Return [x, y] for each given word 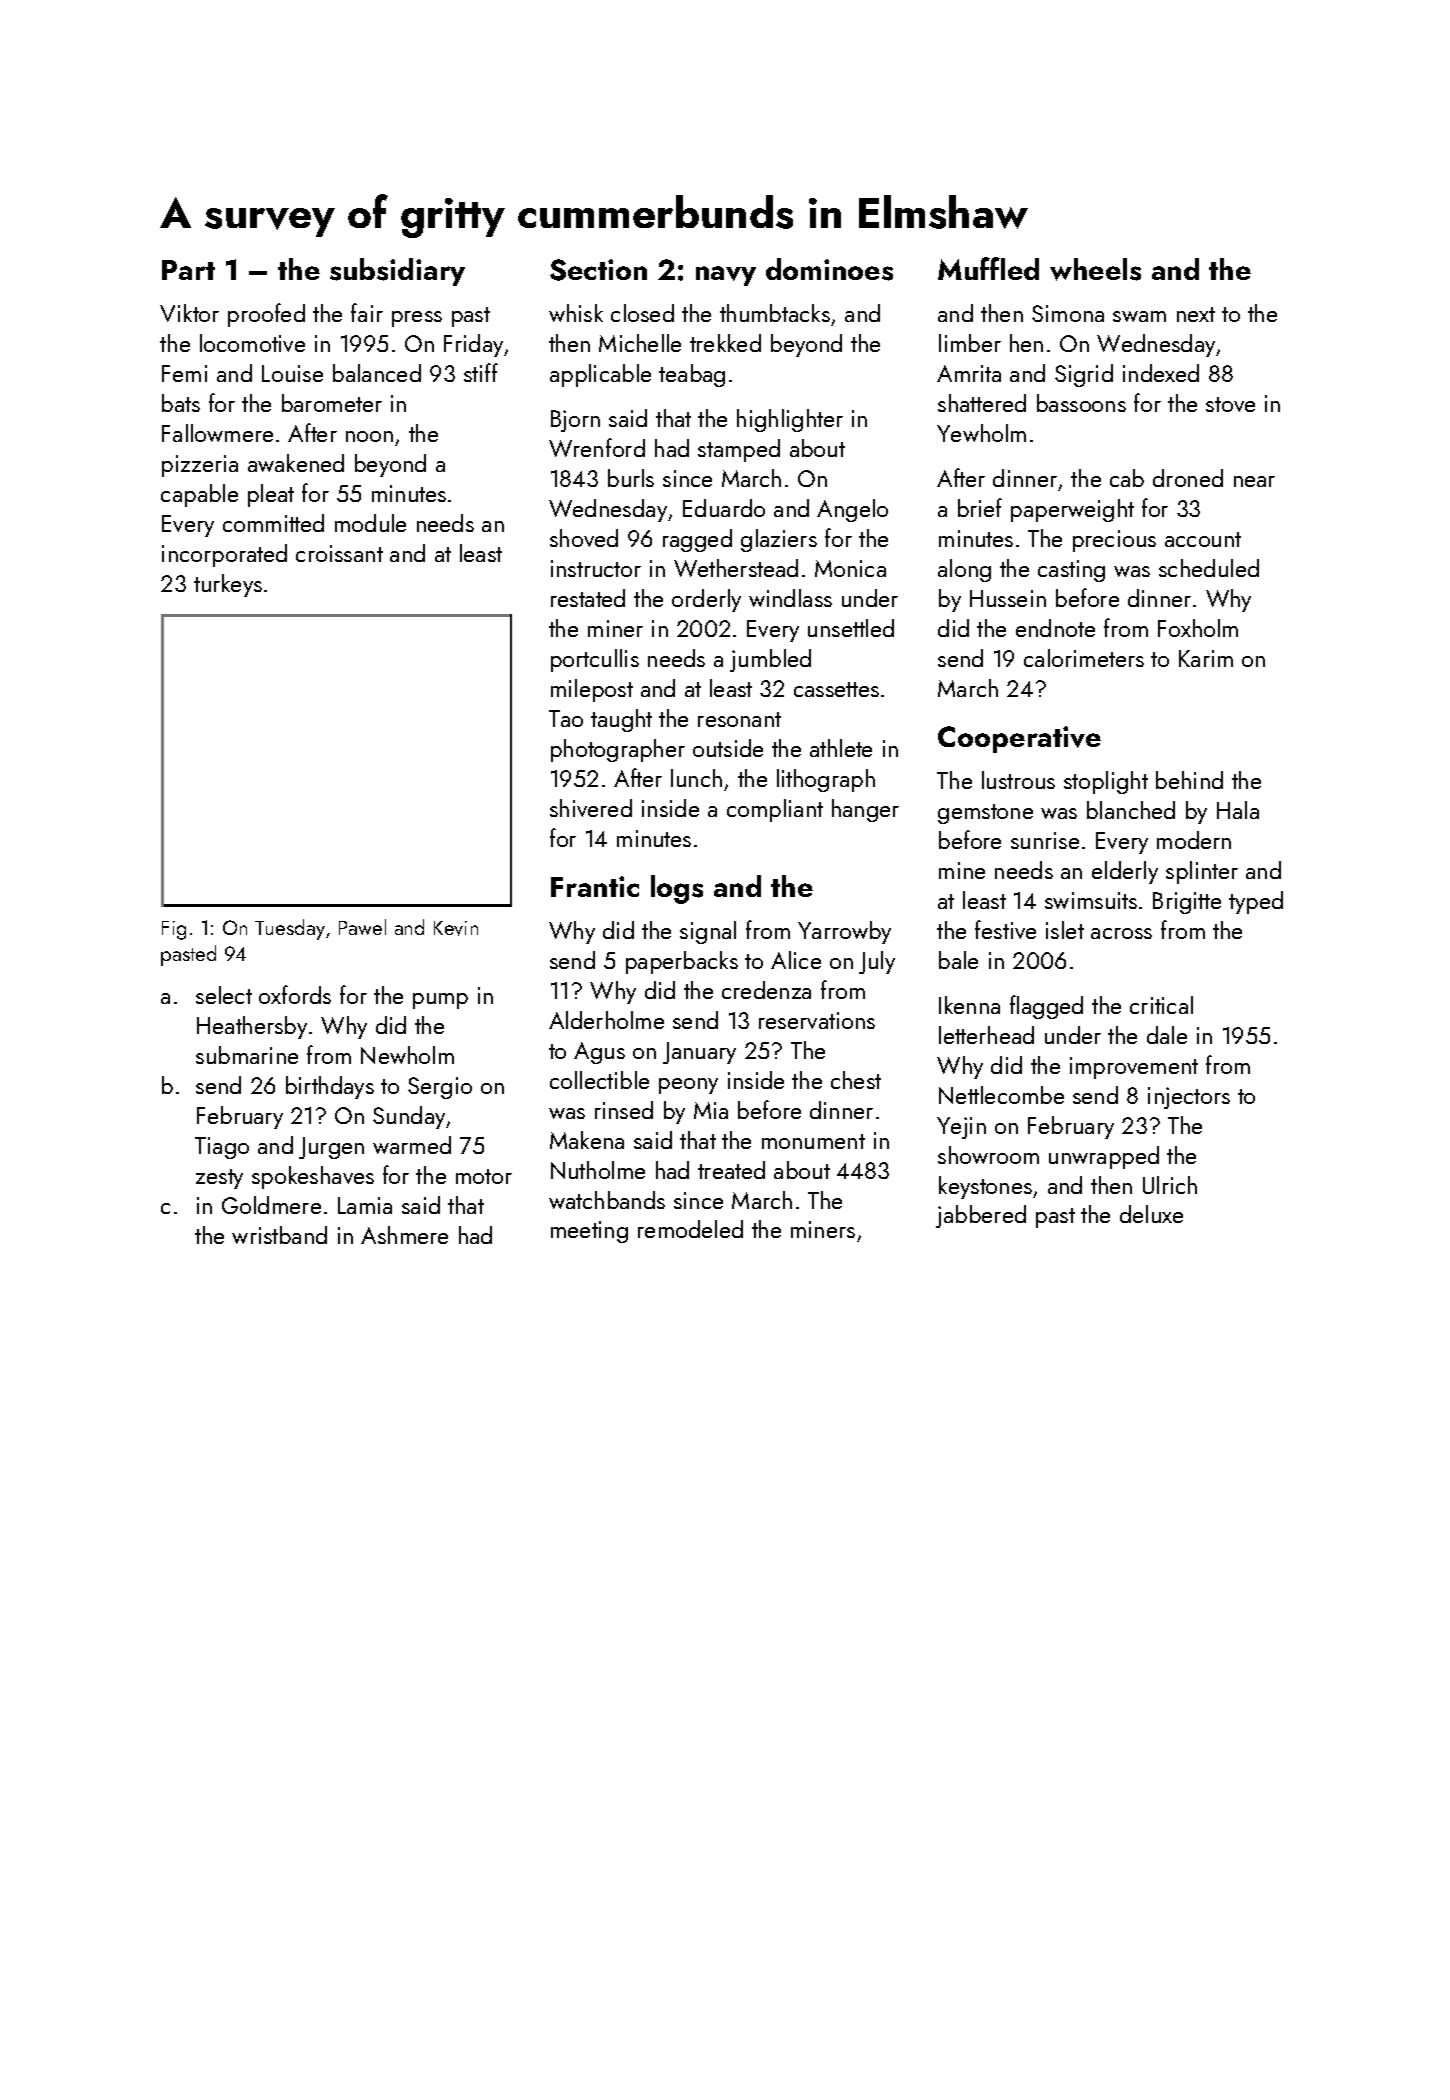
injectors [1189, 1098]
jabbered [981, 1216]
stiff [481, 372]
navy [726, 276]
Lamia [365, 1205]
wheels [1095, 269]
